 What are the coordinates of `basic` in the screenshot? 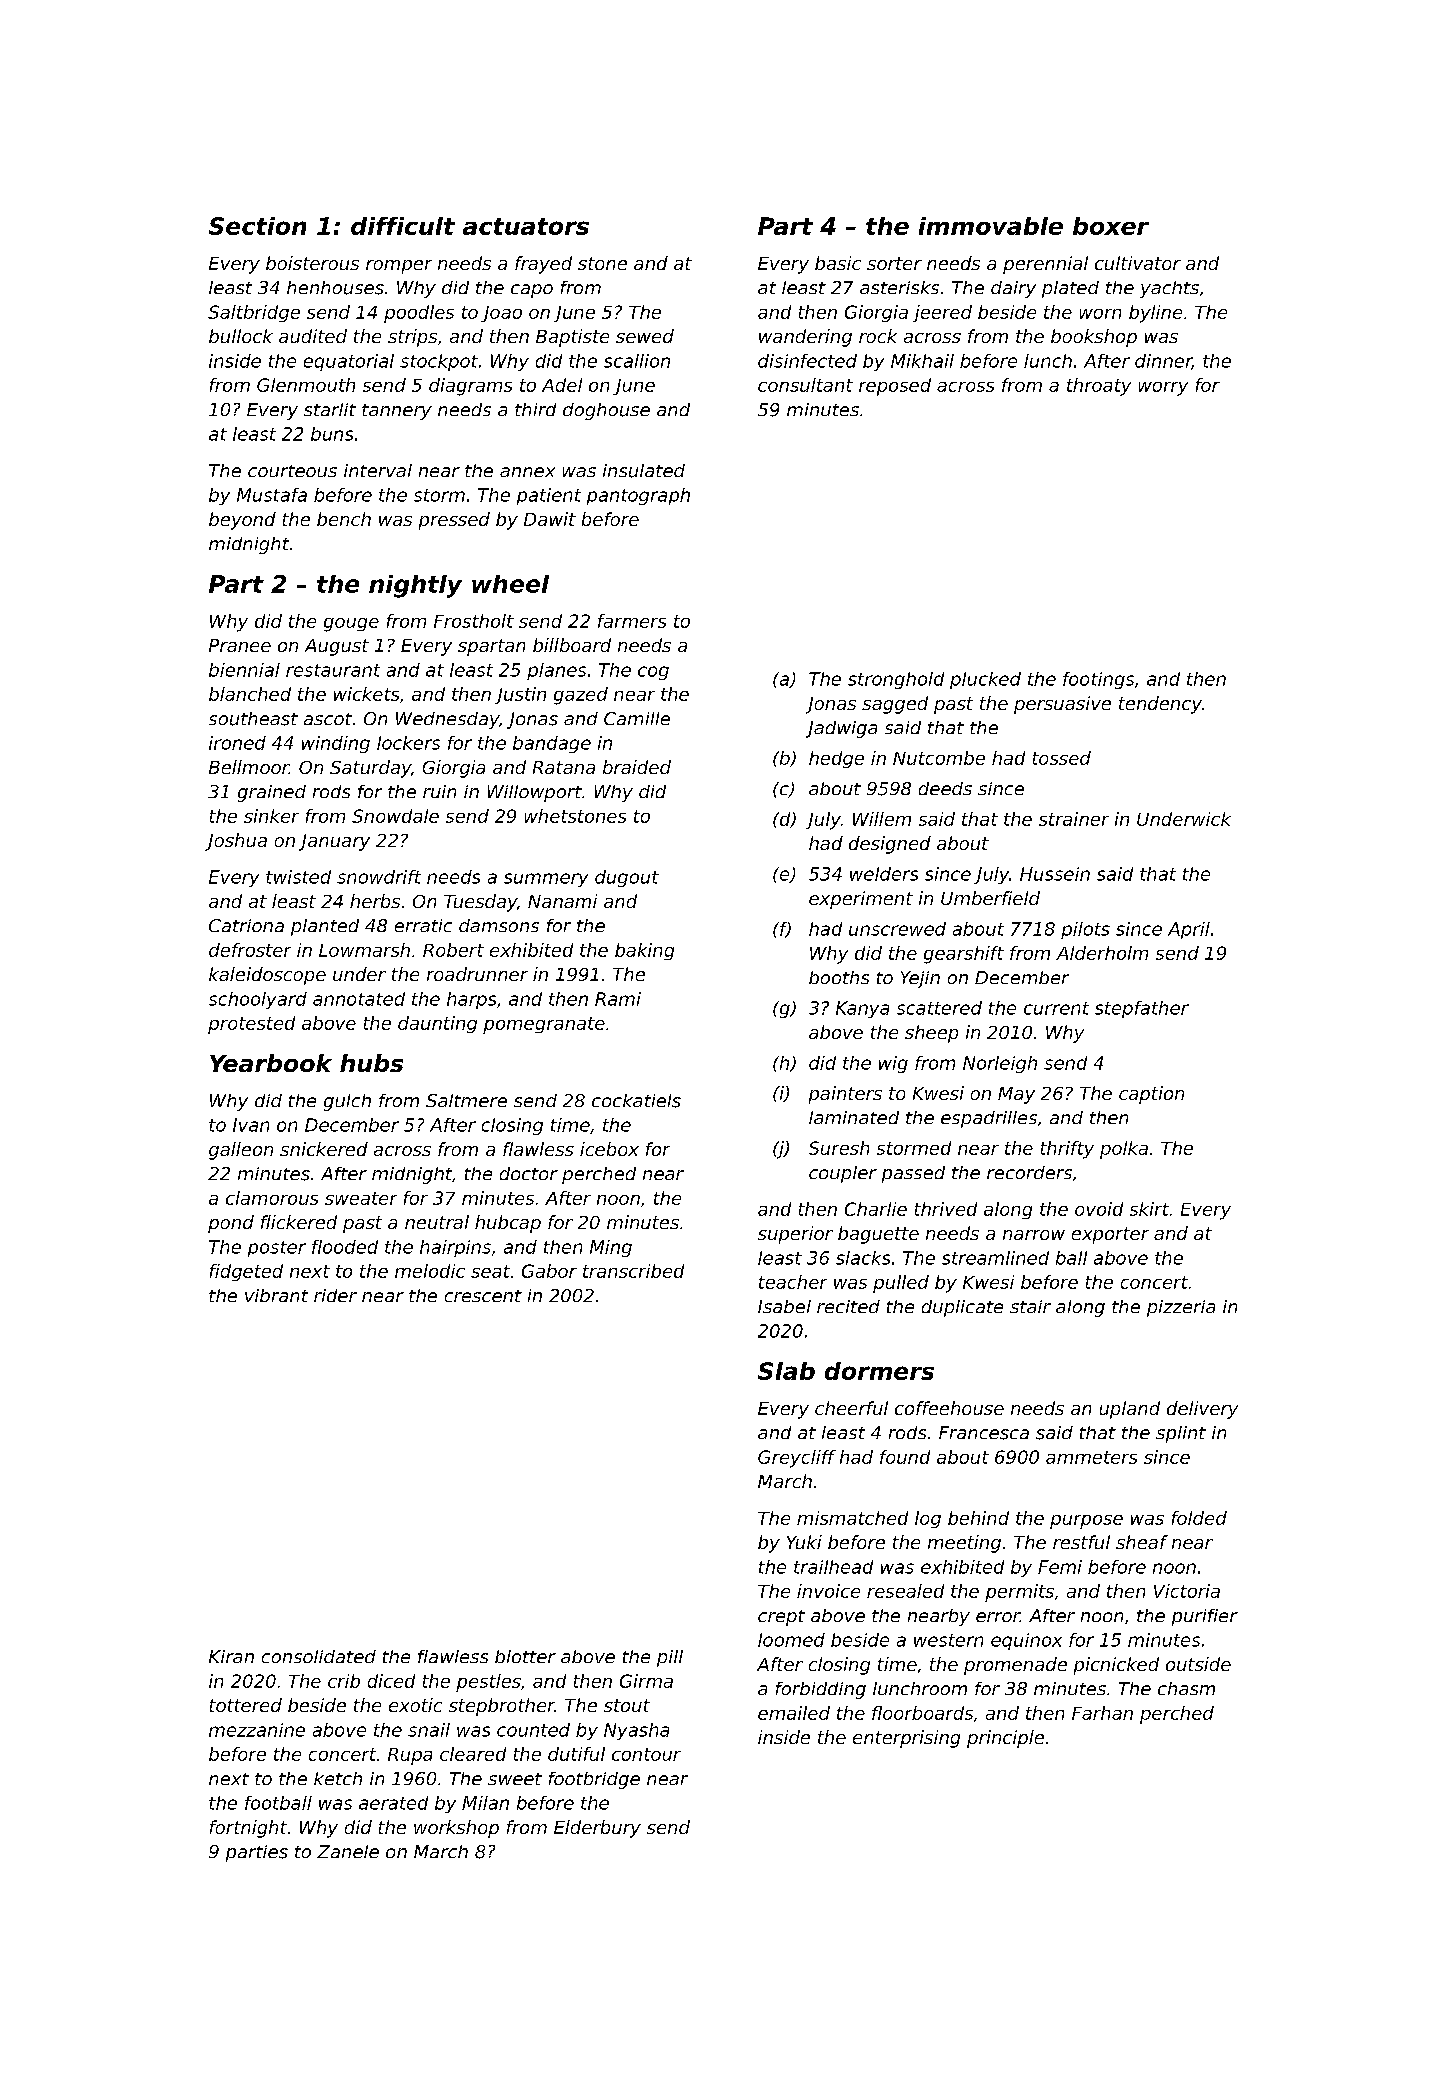 It's located at (838, 263).
